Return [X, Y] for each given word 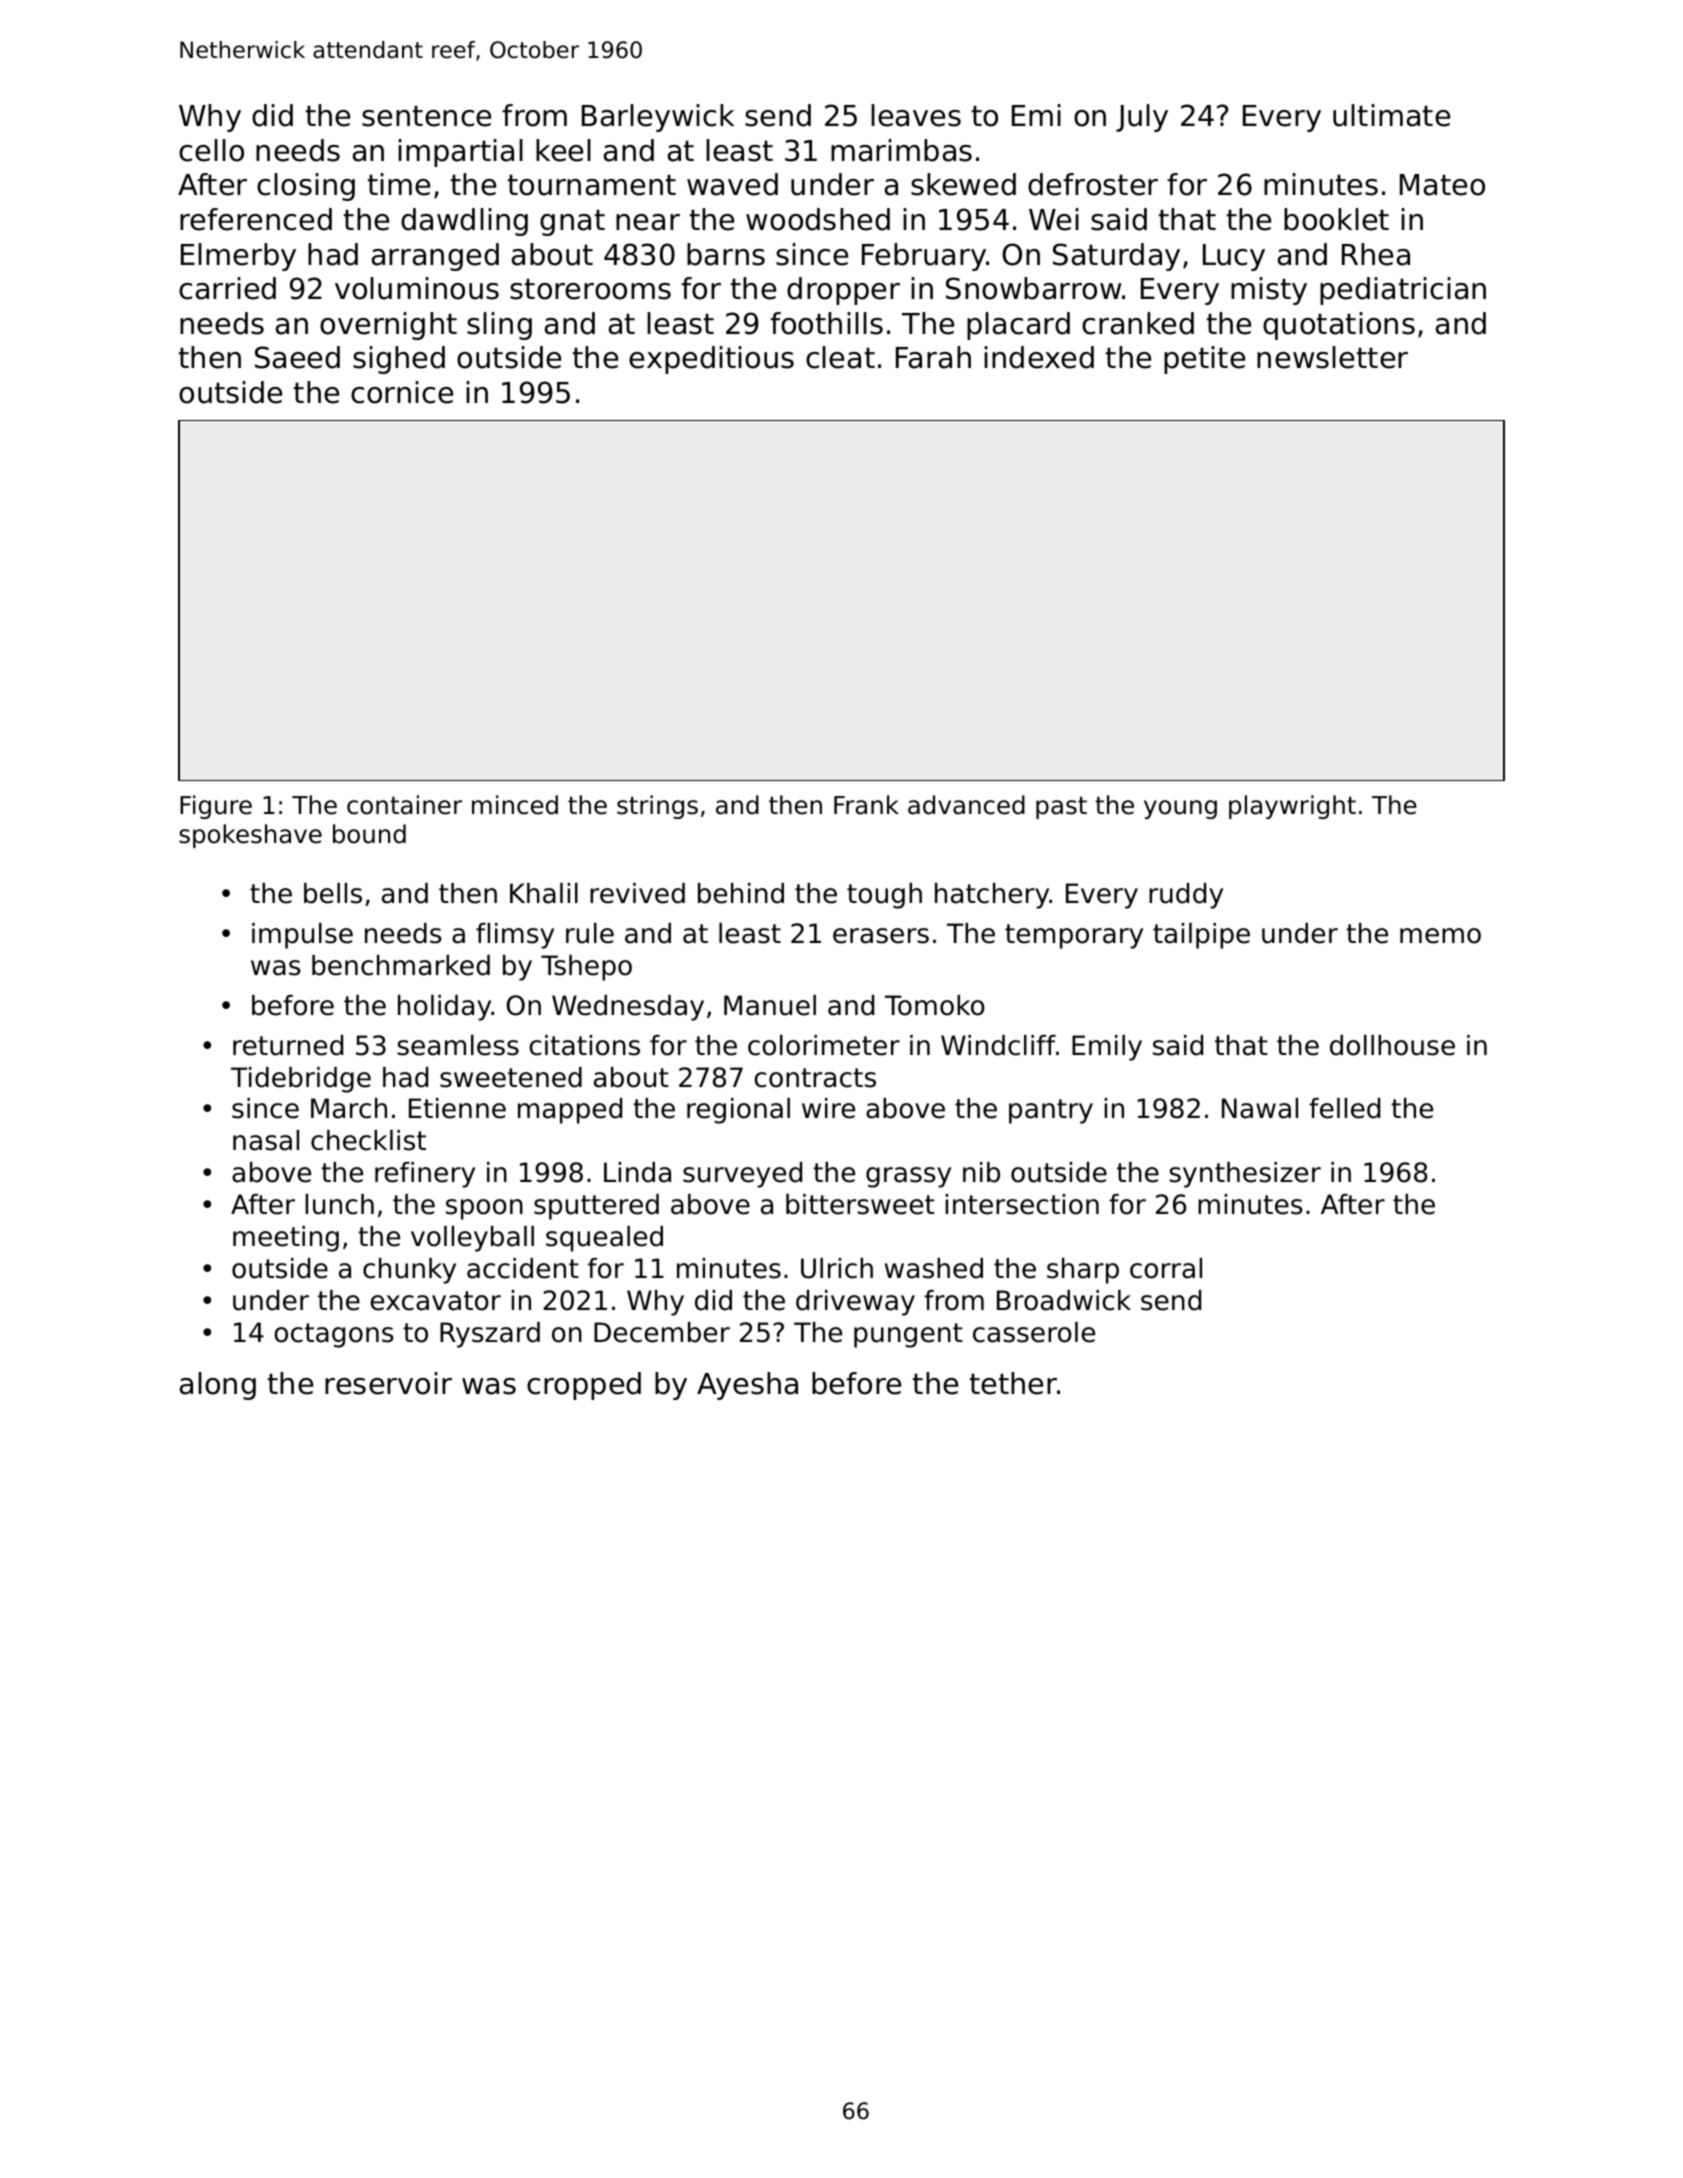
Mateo [1442, 185]
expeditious [711, 360]
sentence [426, 116]
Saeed [297, 357]
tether [1014, 1383]
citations [584, 1045]
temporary [1074, 936]
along [218, 1386]
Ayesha [747, 1386]
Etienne [457, 1108]
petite [1204, 360]
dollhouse [1392, 1045]
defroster [1093, 184]
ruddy [1186, 896]
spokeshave [250, 836]
